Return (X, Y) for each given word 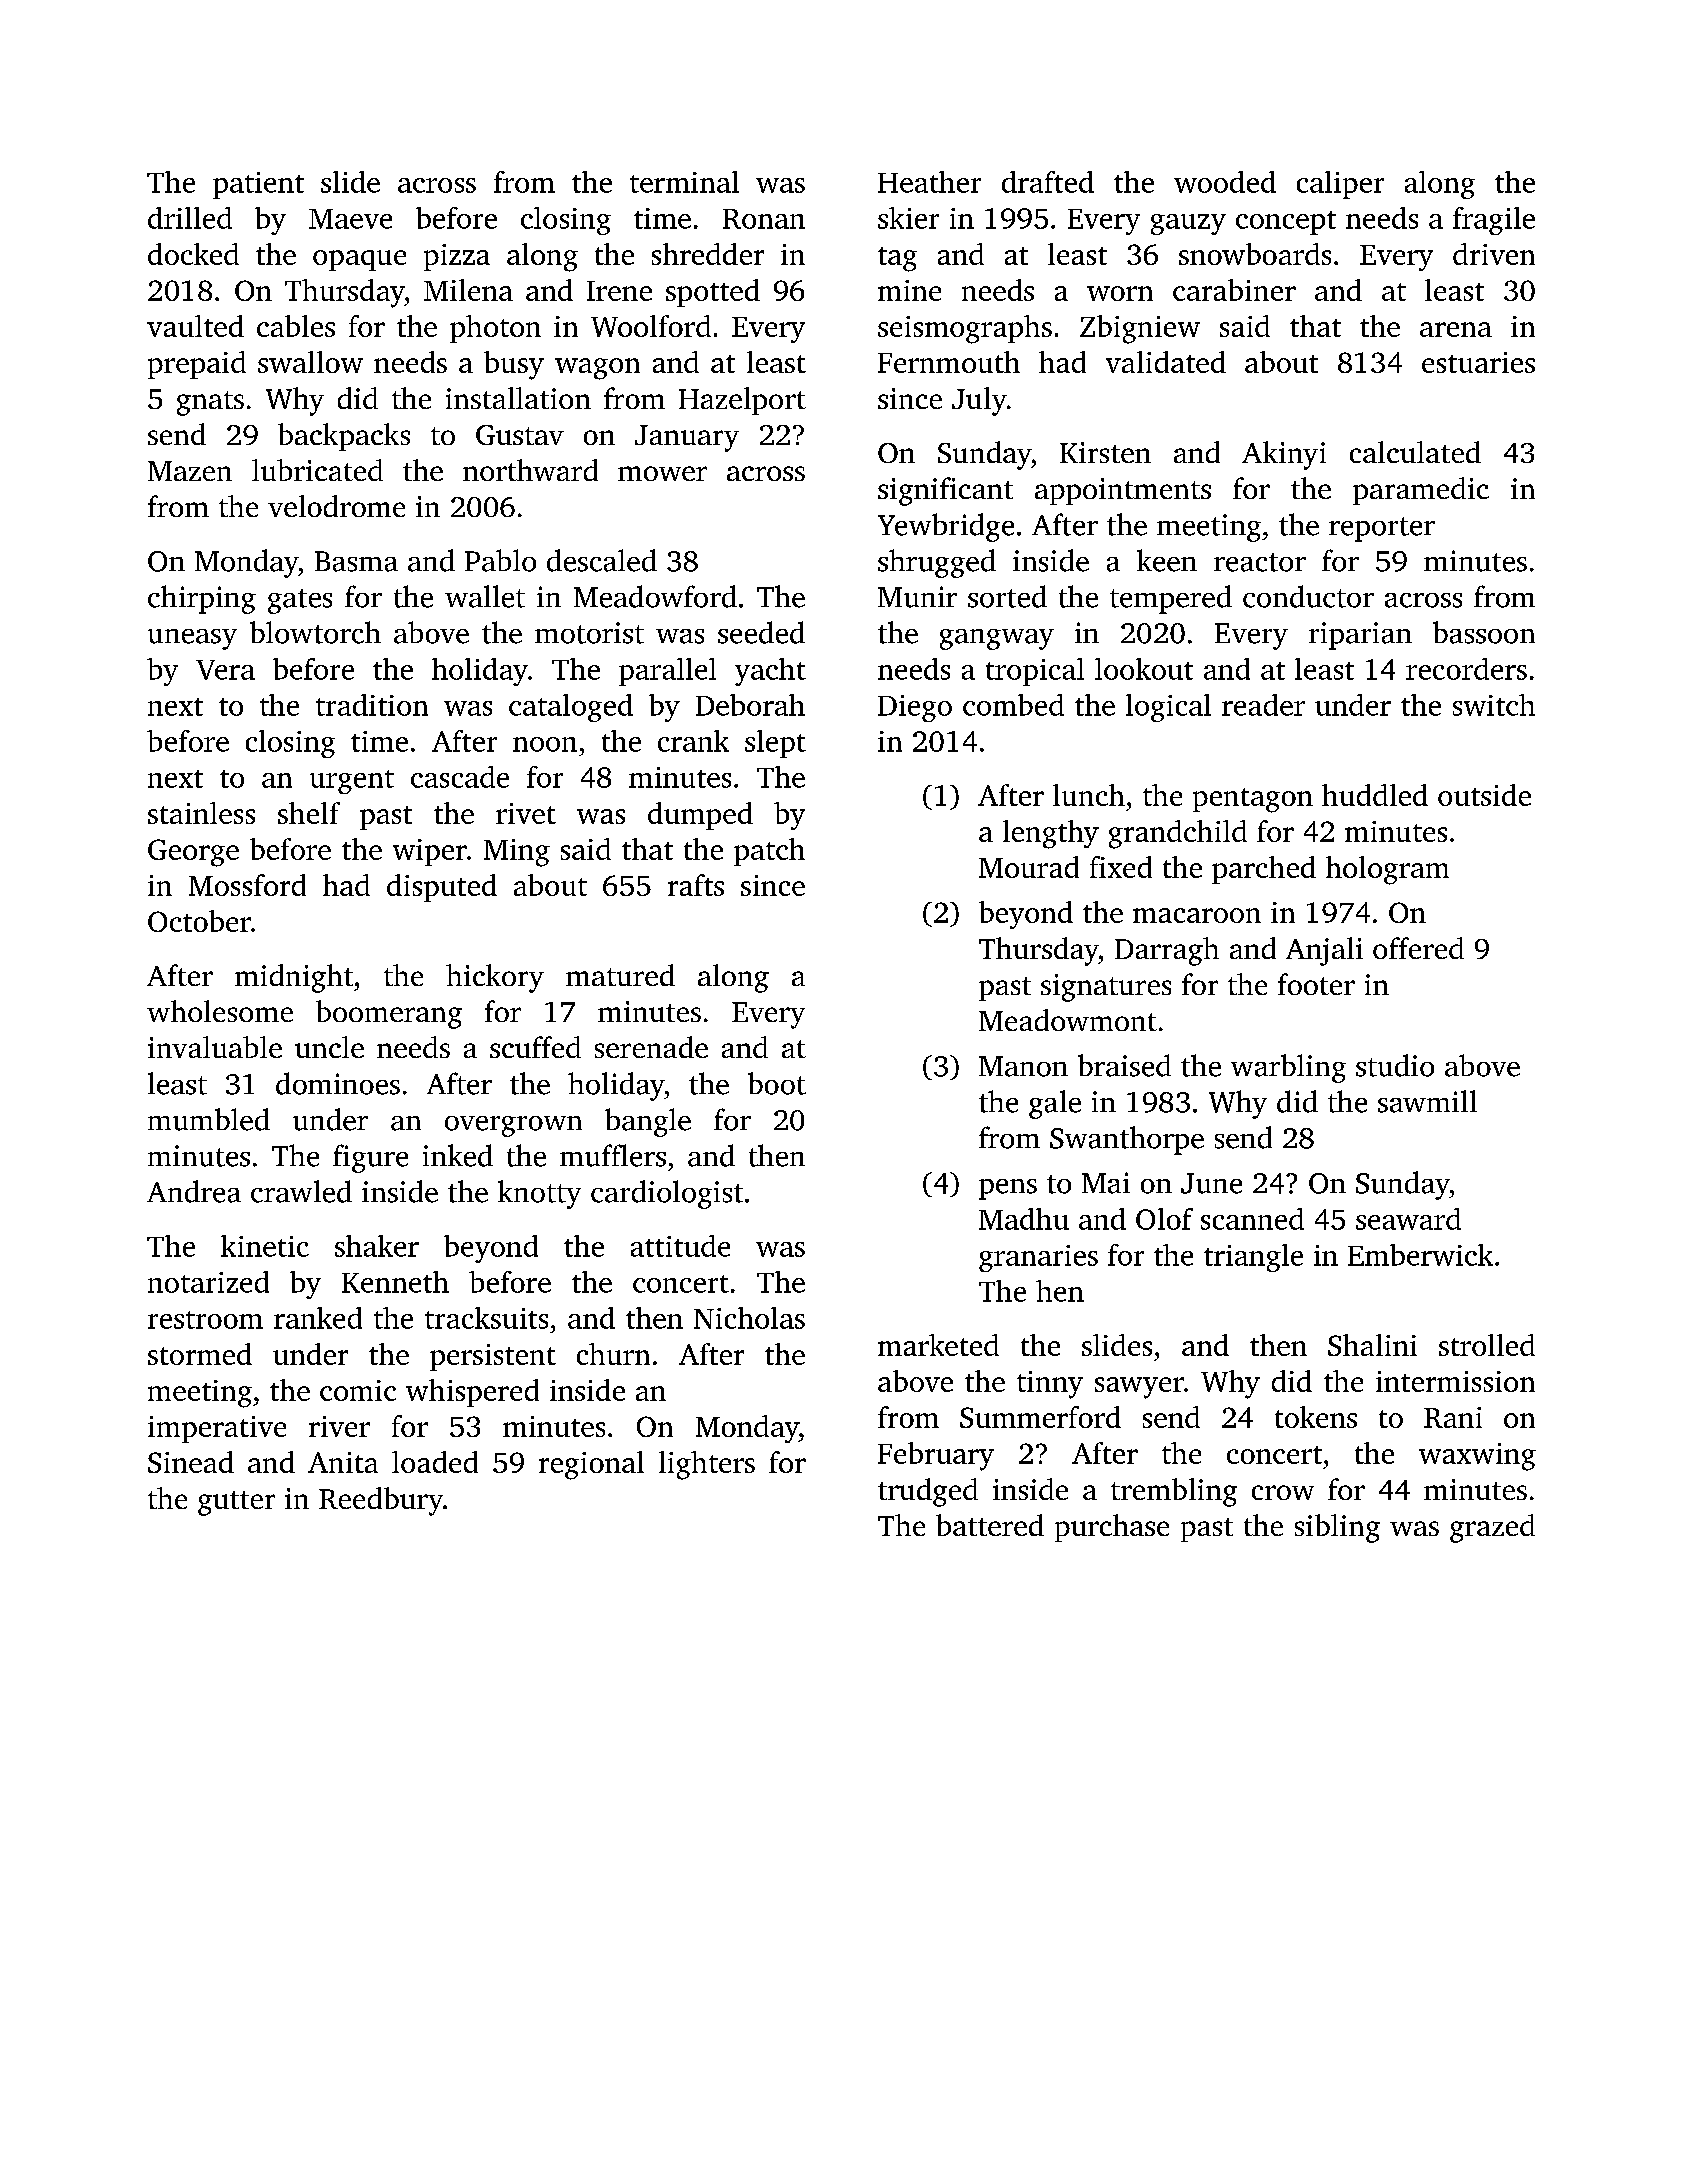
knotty (539, 1194)
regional (591, 1465)
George (193, 853)
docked (193, 254)
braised (1124, 1065)
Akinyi (1284, 455)
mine (909, 290)
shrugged (937, 563)
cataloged (571, 708)
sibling (1337, 1528)
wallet (485, 596)
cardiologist (667, 1194)
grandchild (1178, 834)
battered (990, 1525)
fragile (1494, 221)
